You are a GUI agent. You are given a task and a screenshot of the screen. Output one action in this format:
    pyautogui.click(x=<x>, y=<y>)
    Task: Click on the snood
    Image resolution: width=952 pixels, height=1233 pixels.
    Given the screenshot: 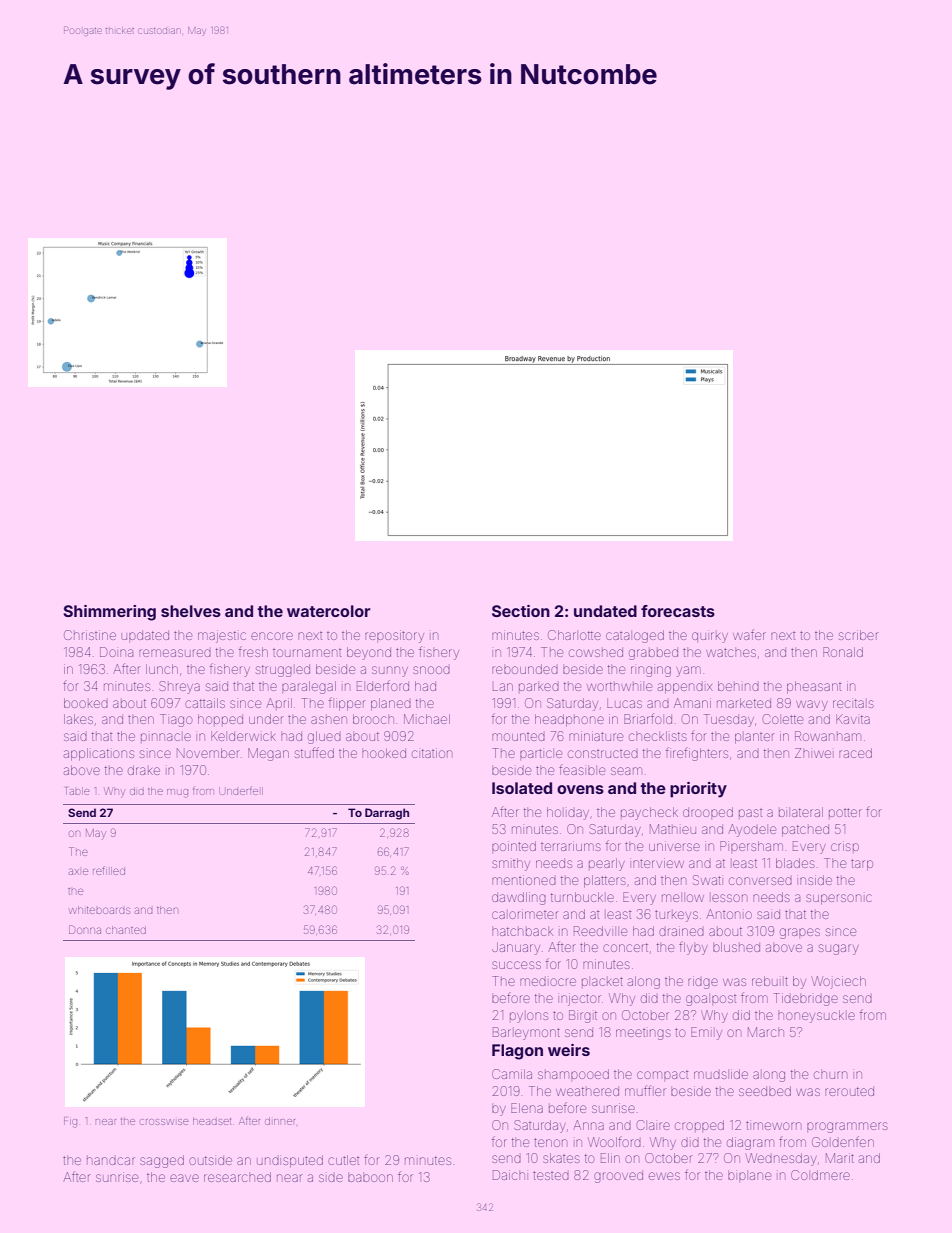 What is the action you would take?
    pyautogui.click(x=431, y=670)
